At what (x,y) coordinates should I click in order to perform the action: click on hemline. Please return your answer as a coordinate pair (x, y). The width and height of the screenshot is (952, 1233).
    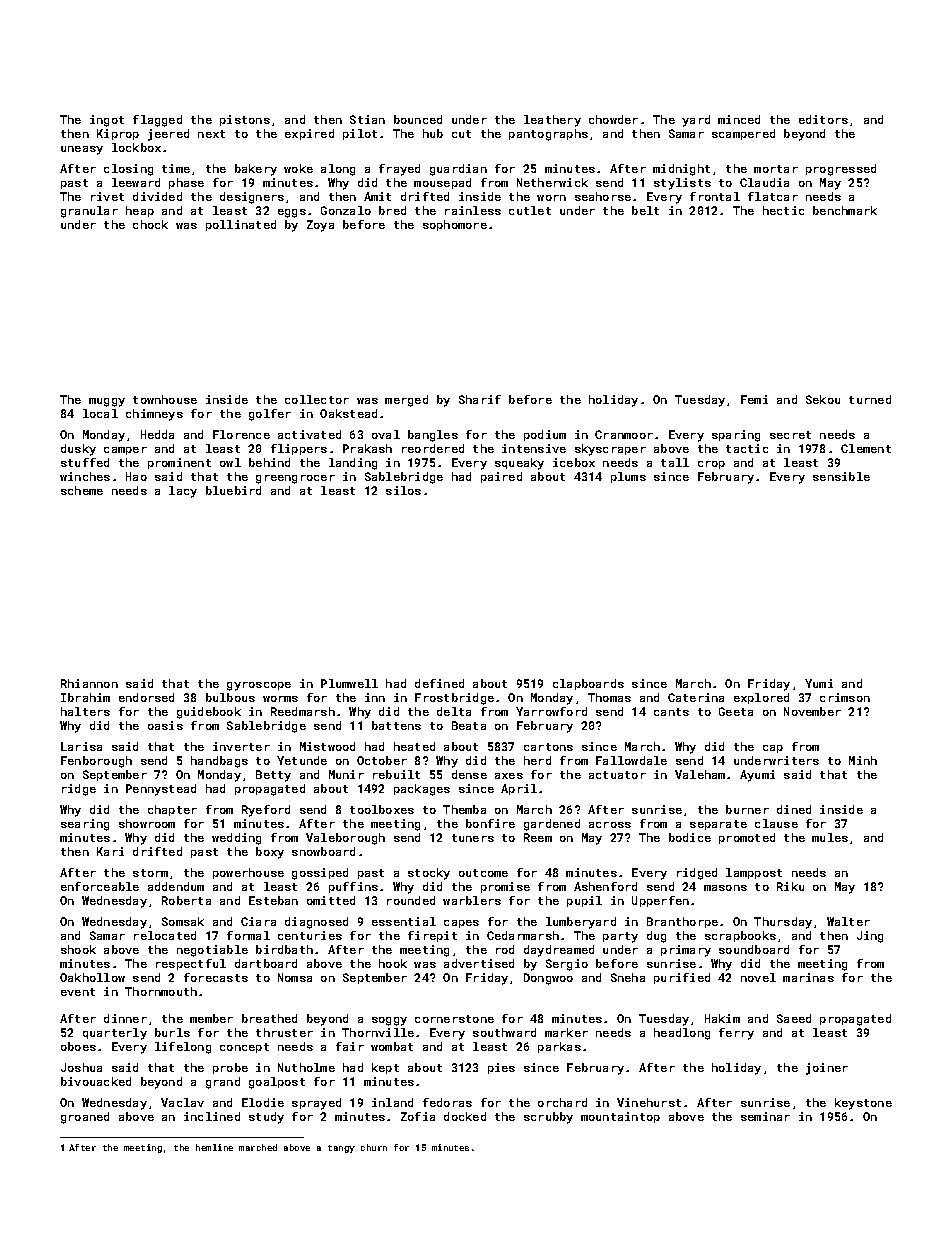
    Looking at the image, I should click on (214, 1147).
